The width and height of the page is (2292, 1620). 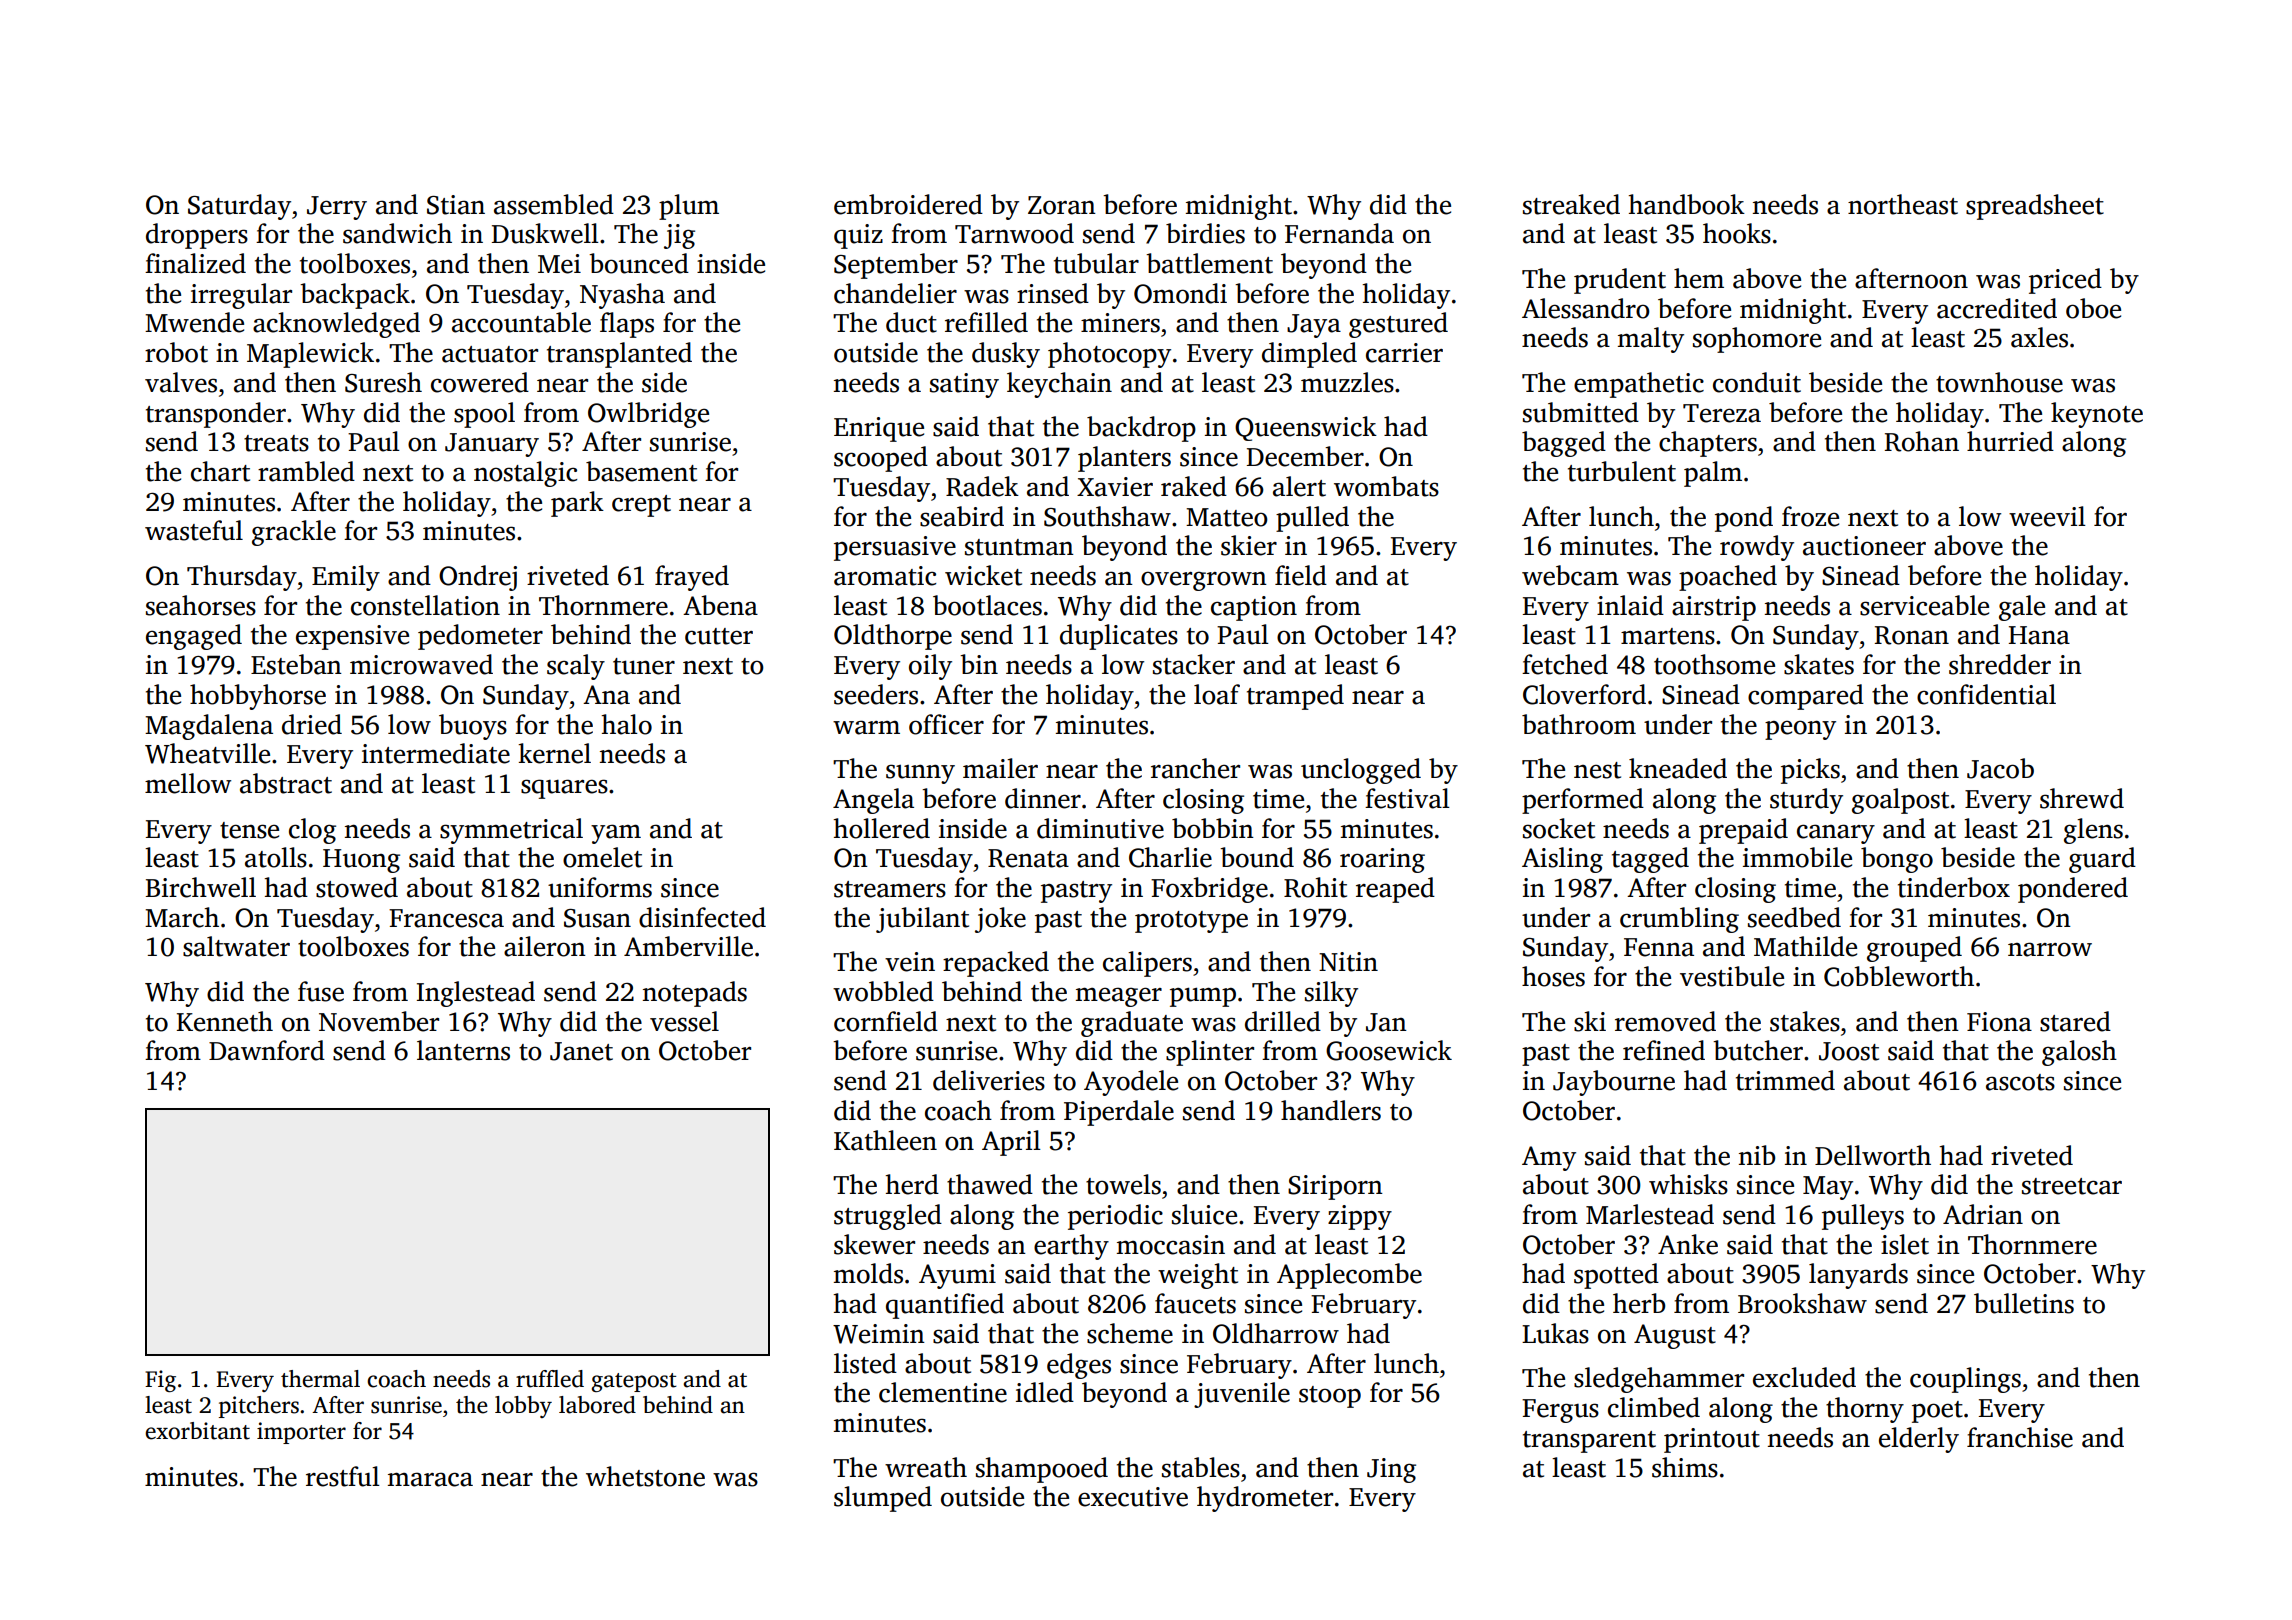 I want to click on Kathleen, so click(x=885, y=1140).
